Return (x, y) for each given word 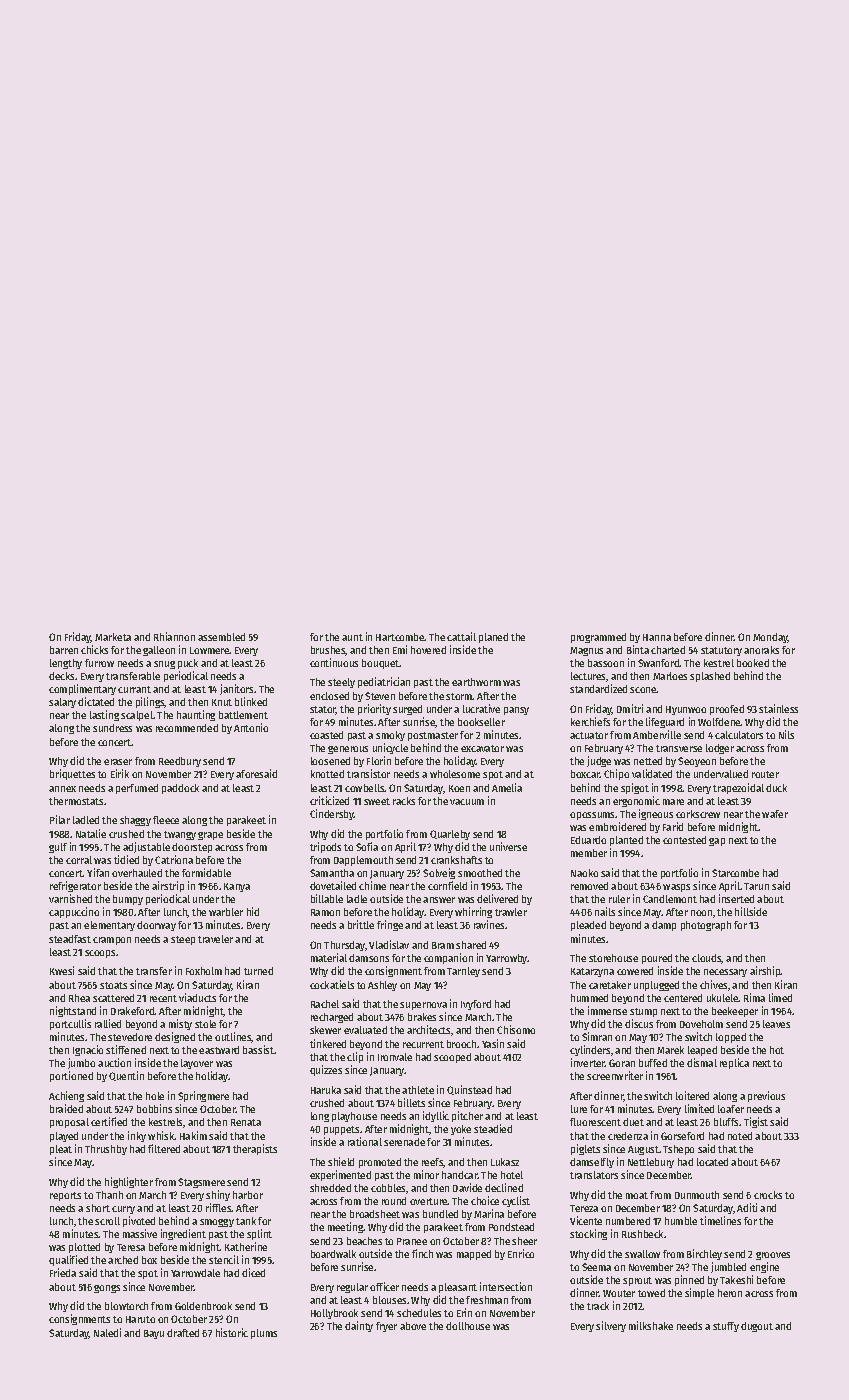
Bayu (154, 1334)
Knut (222, 702)
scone (643, 690)
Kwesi (62, 970)
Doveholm (701, 1024)
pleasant (458, 1288)
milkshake (651, 1325)
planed (493, 638)
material (329, 957)
